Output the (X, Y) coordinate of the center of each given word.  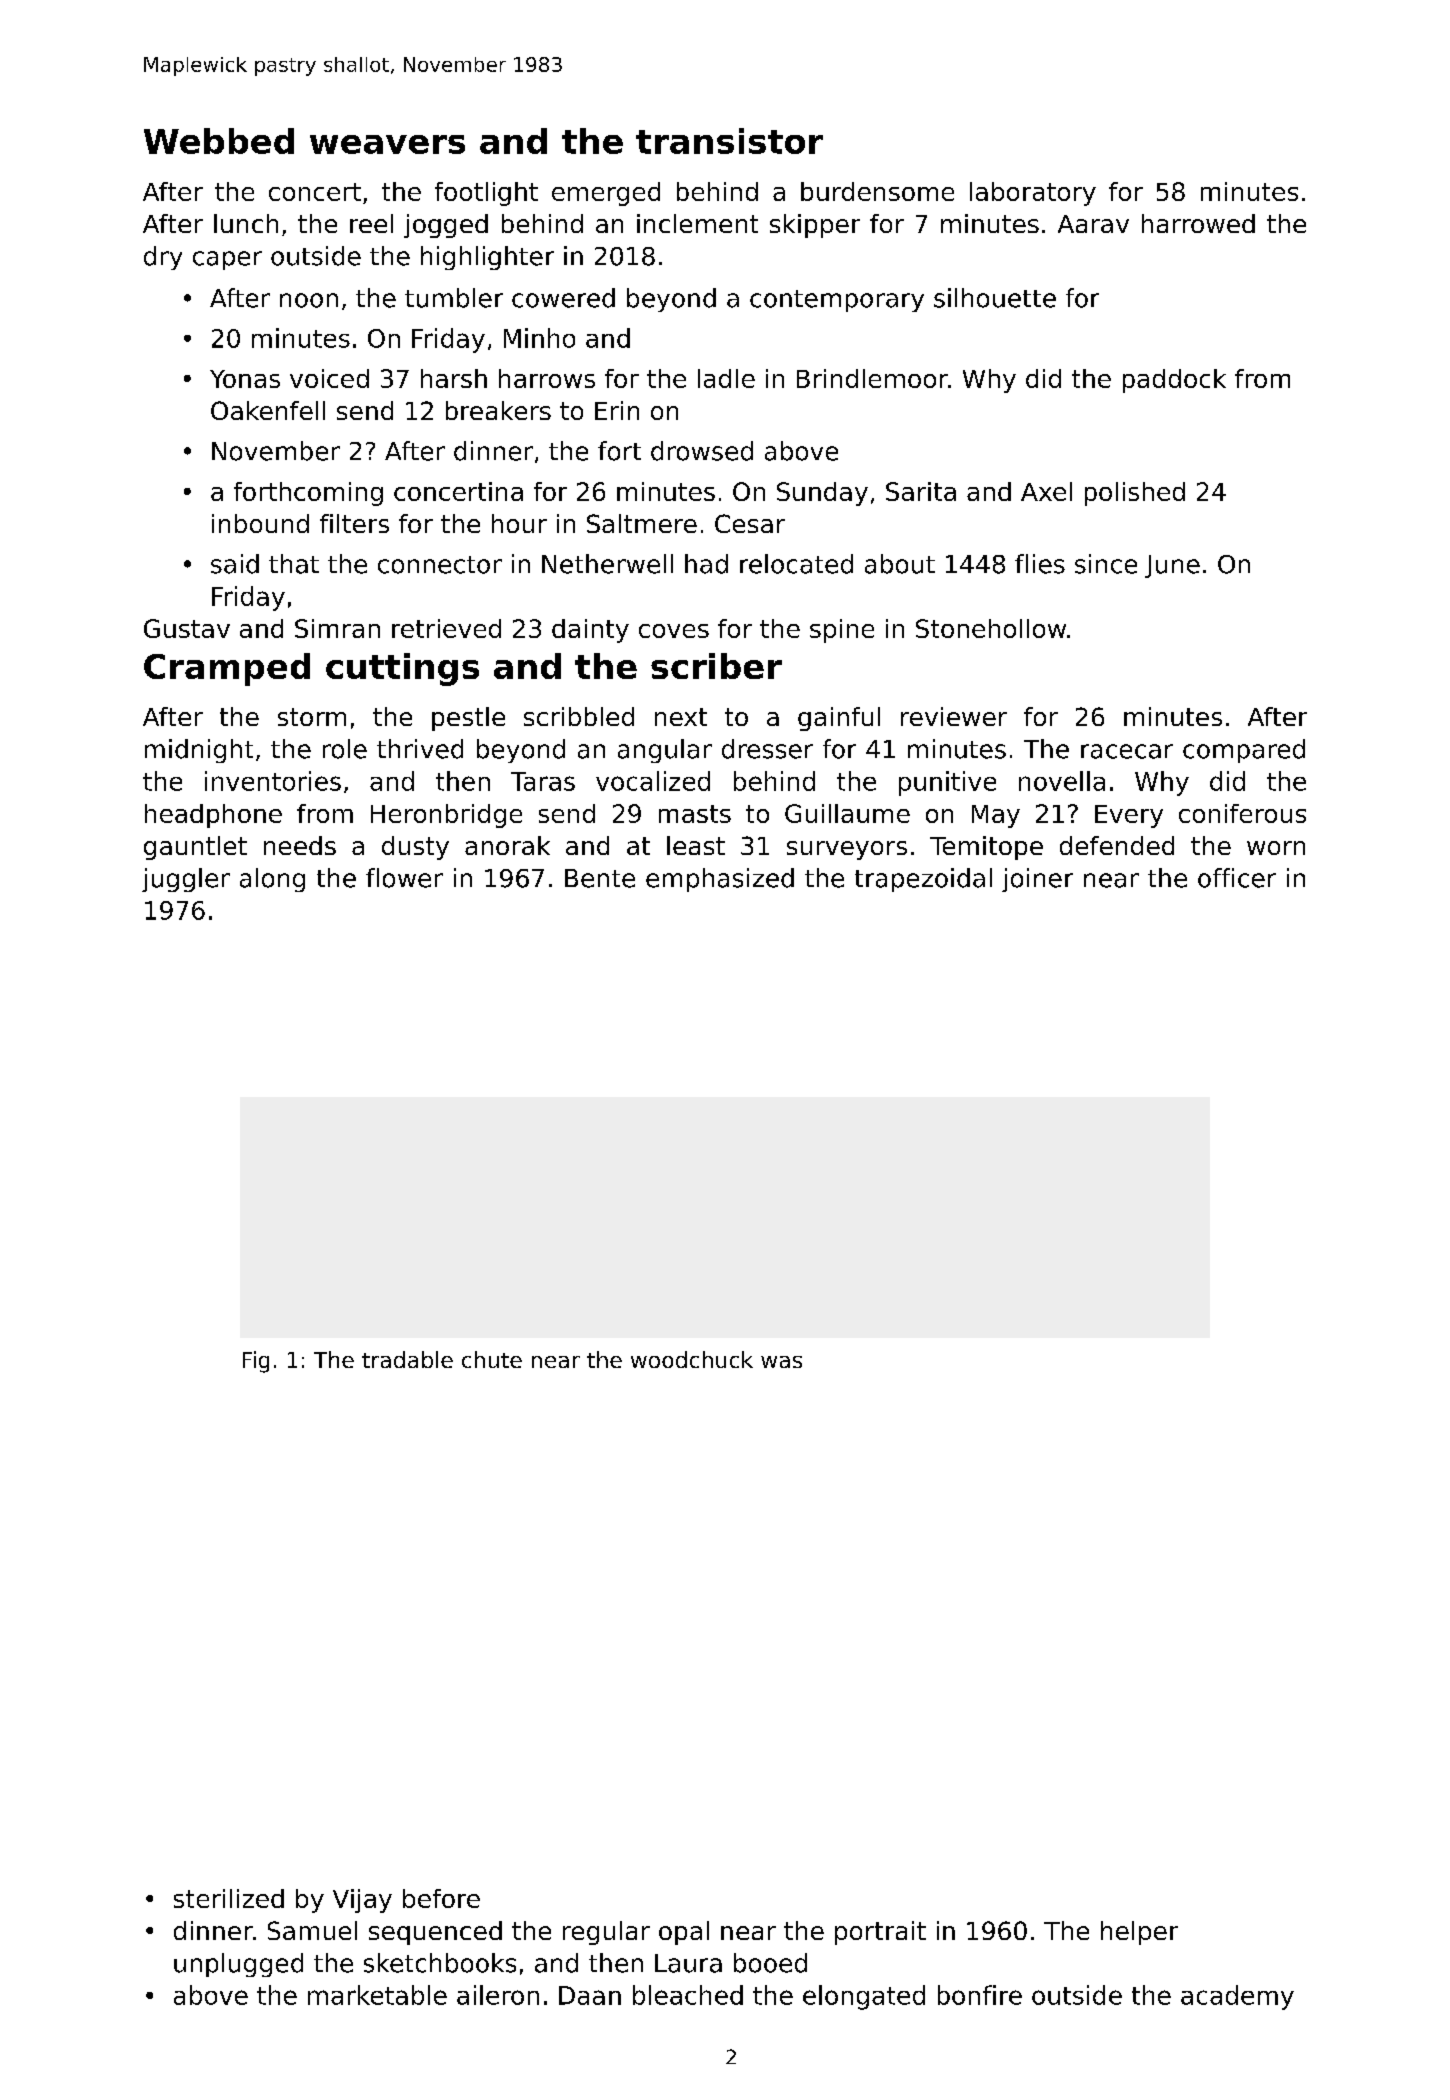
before (441, 1898)
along (272, 880)
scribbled (579, 716)
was (781, 1362)
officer (1237, 878)
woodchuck (692, 1359)
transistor (729, 141)
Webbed (219, 141)
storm (312, 717)
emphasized (720, 880)
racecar (1127, 751)
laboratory (1033, 194)
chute (492, 1359)
